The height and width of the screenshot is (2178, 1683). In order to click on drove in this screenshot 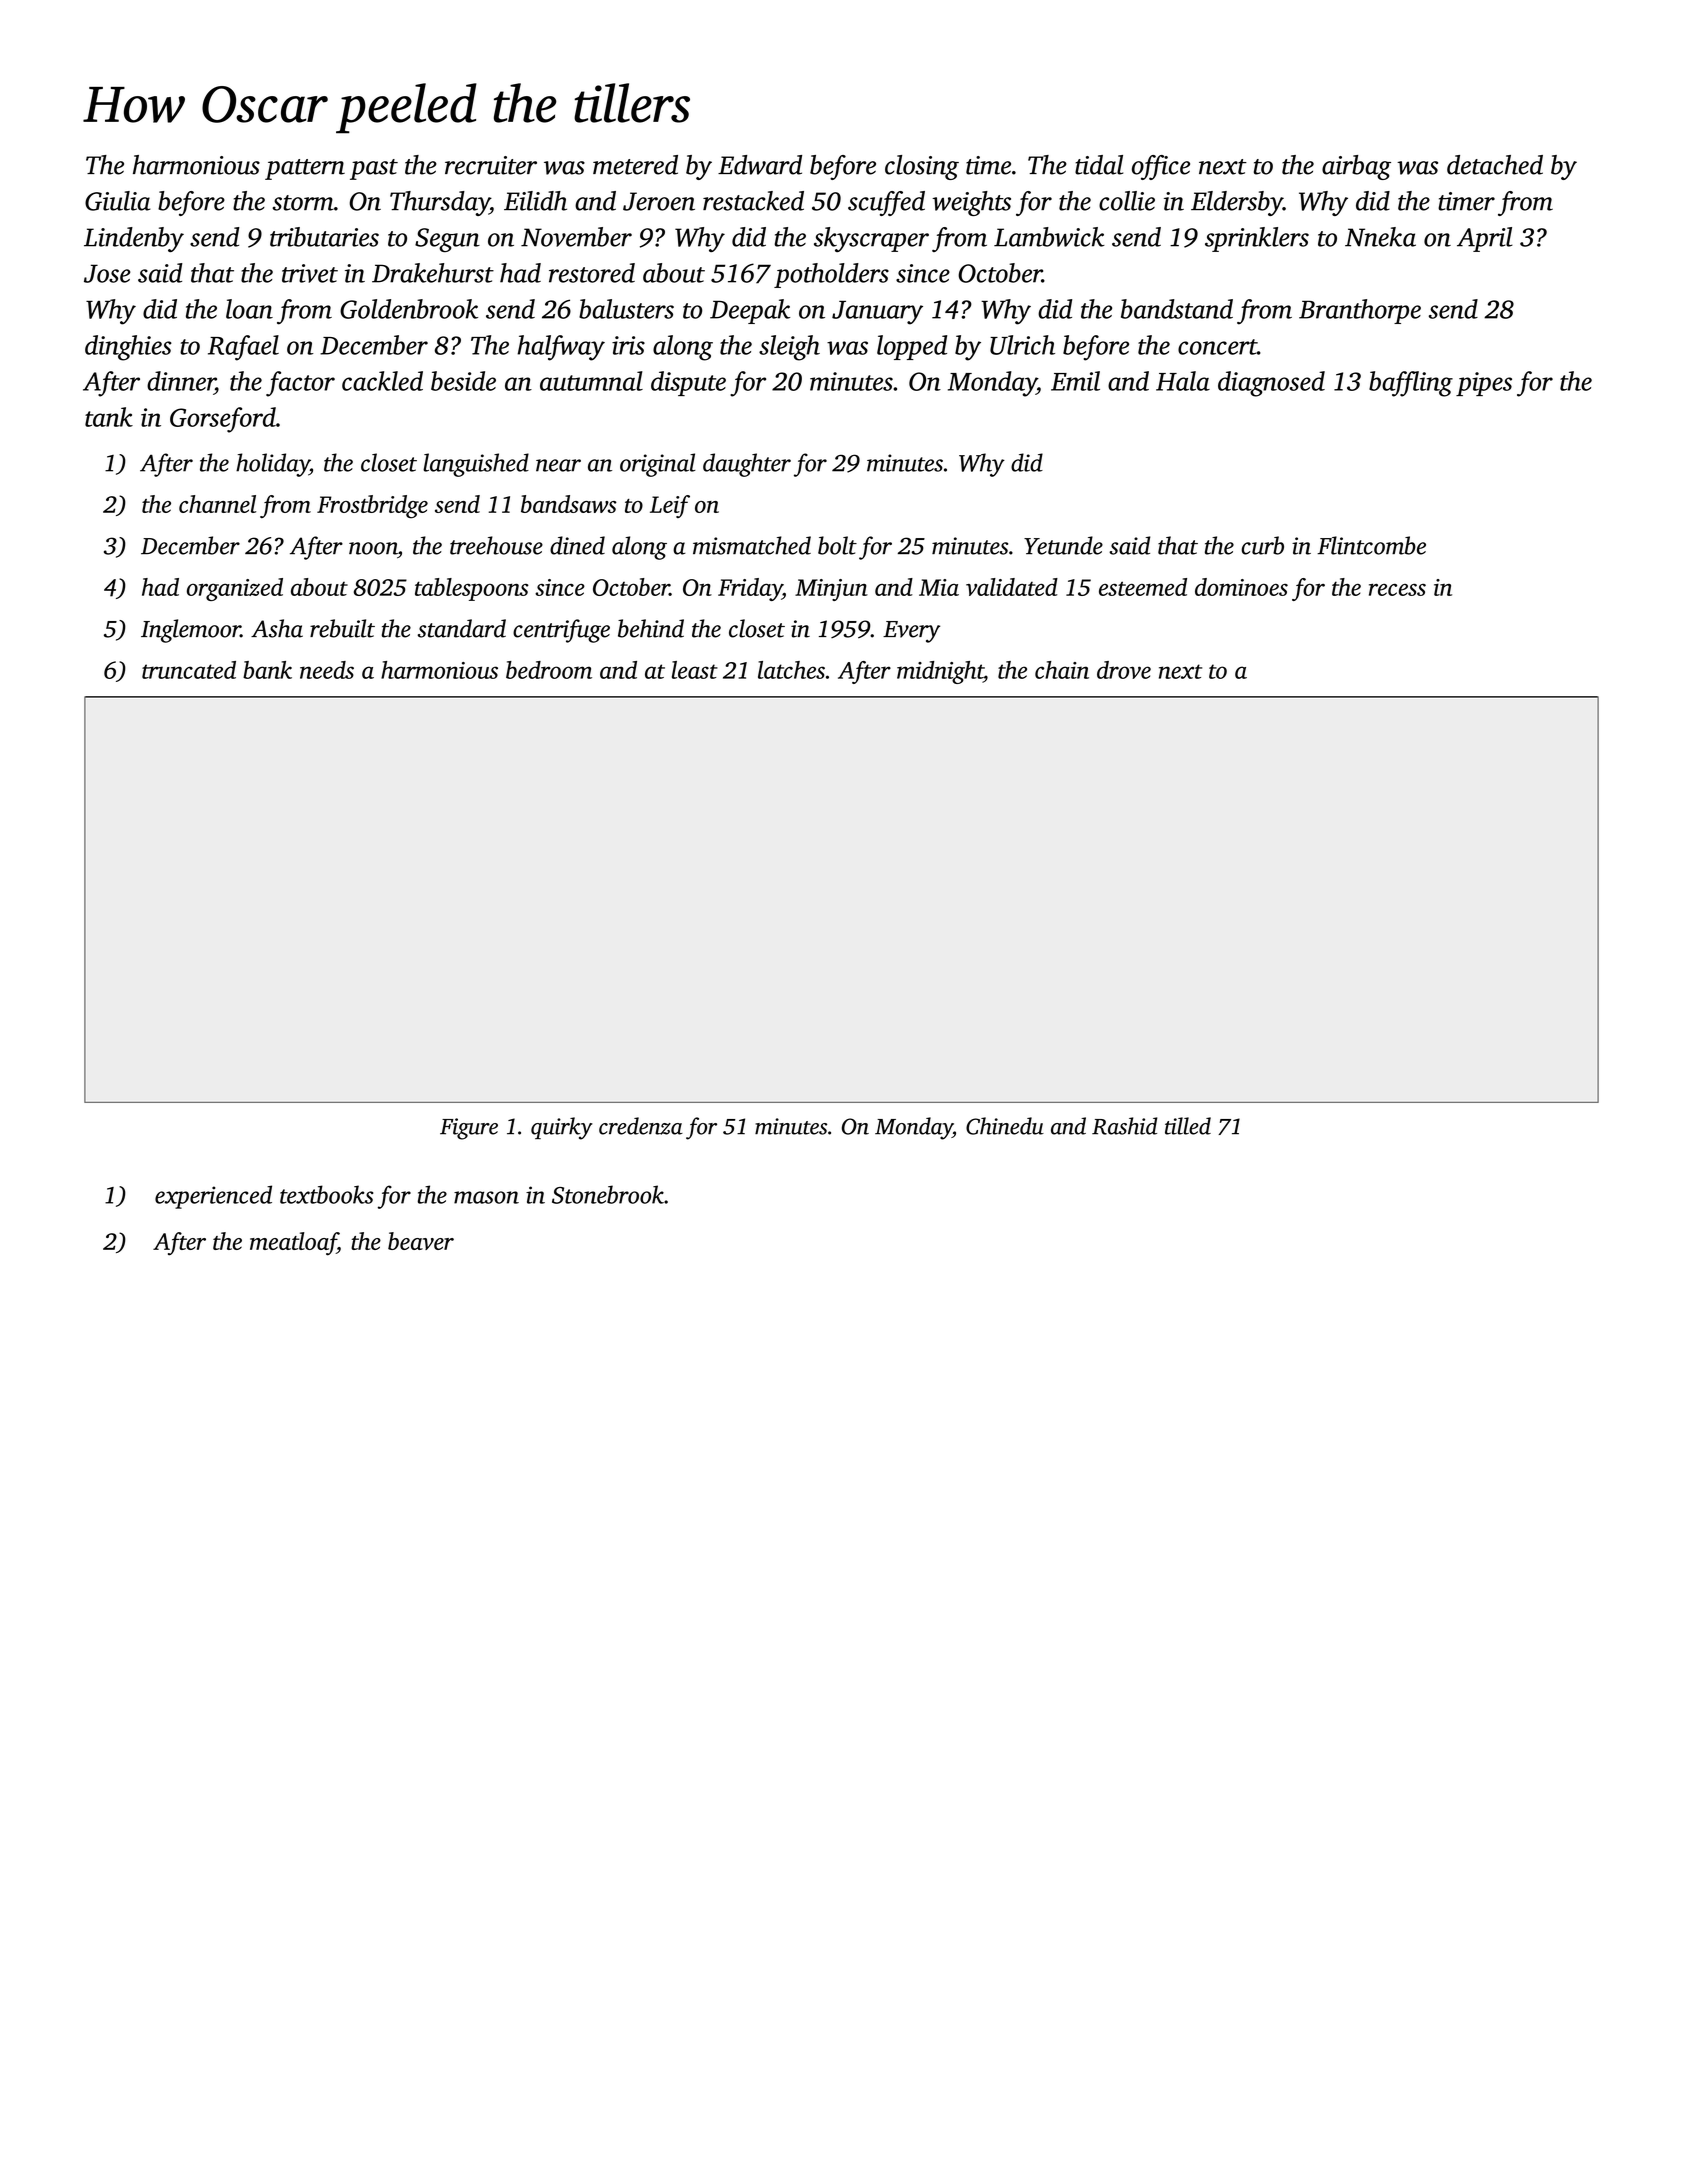, I will do `click(1124, 670)`.
